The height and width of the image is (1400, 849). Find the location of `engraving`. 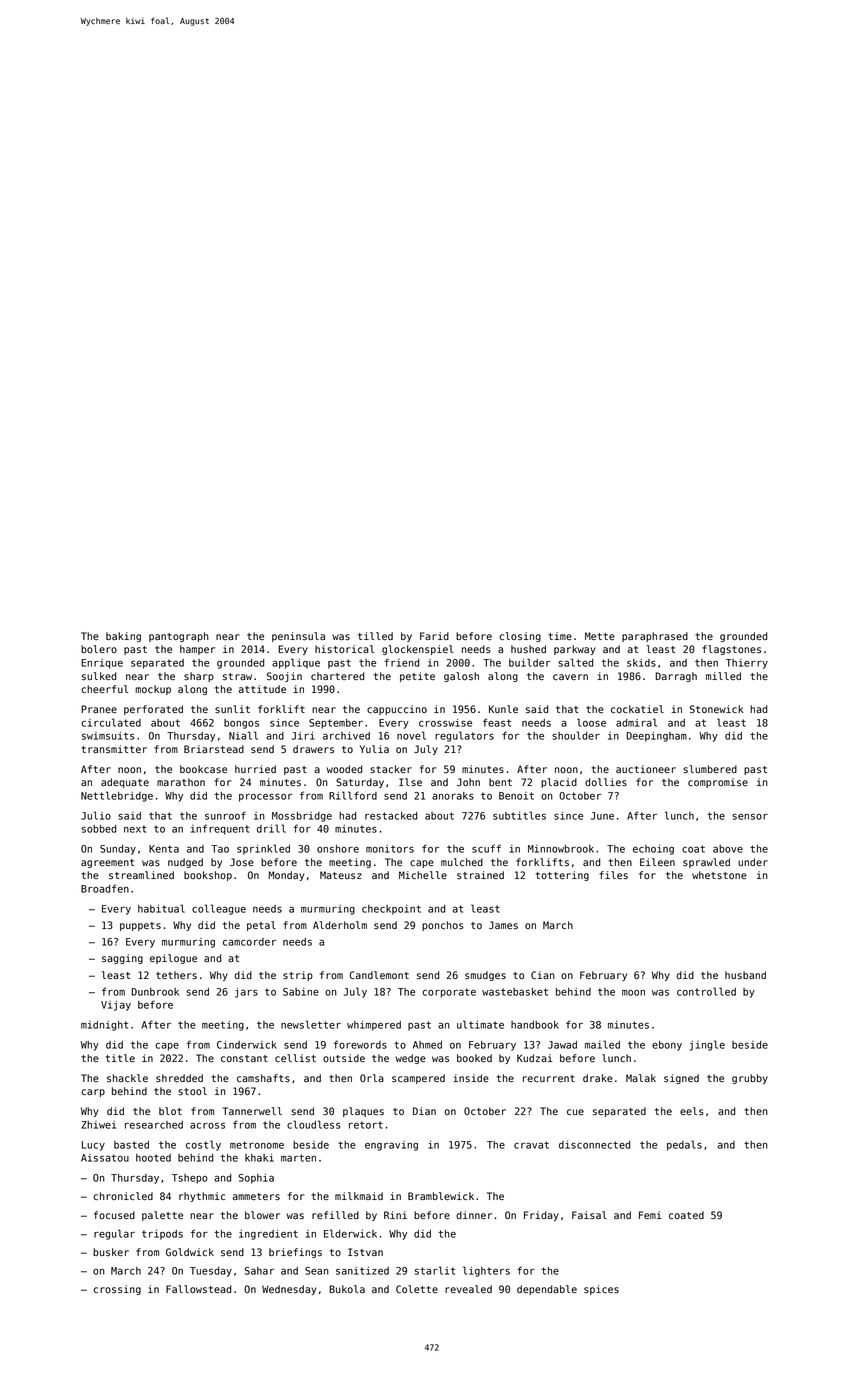

engraving is located at coordinates (391, 1146).
